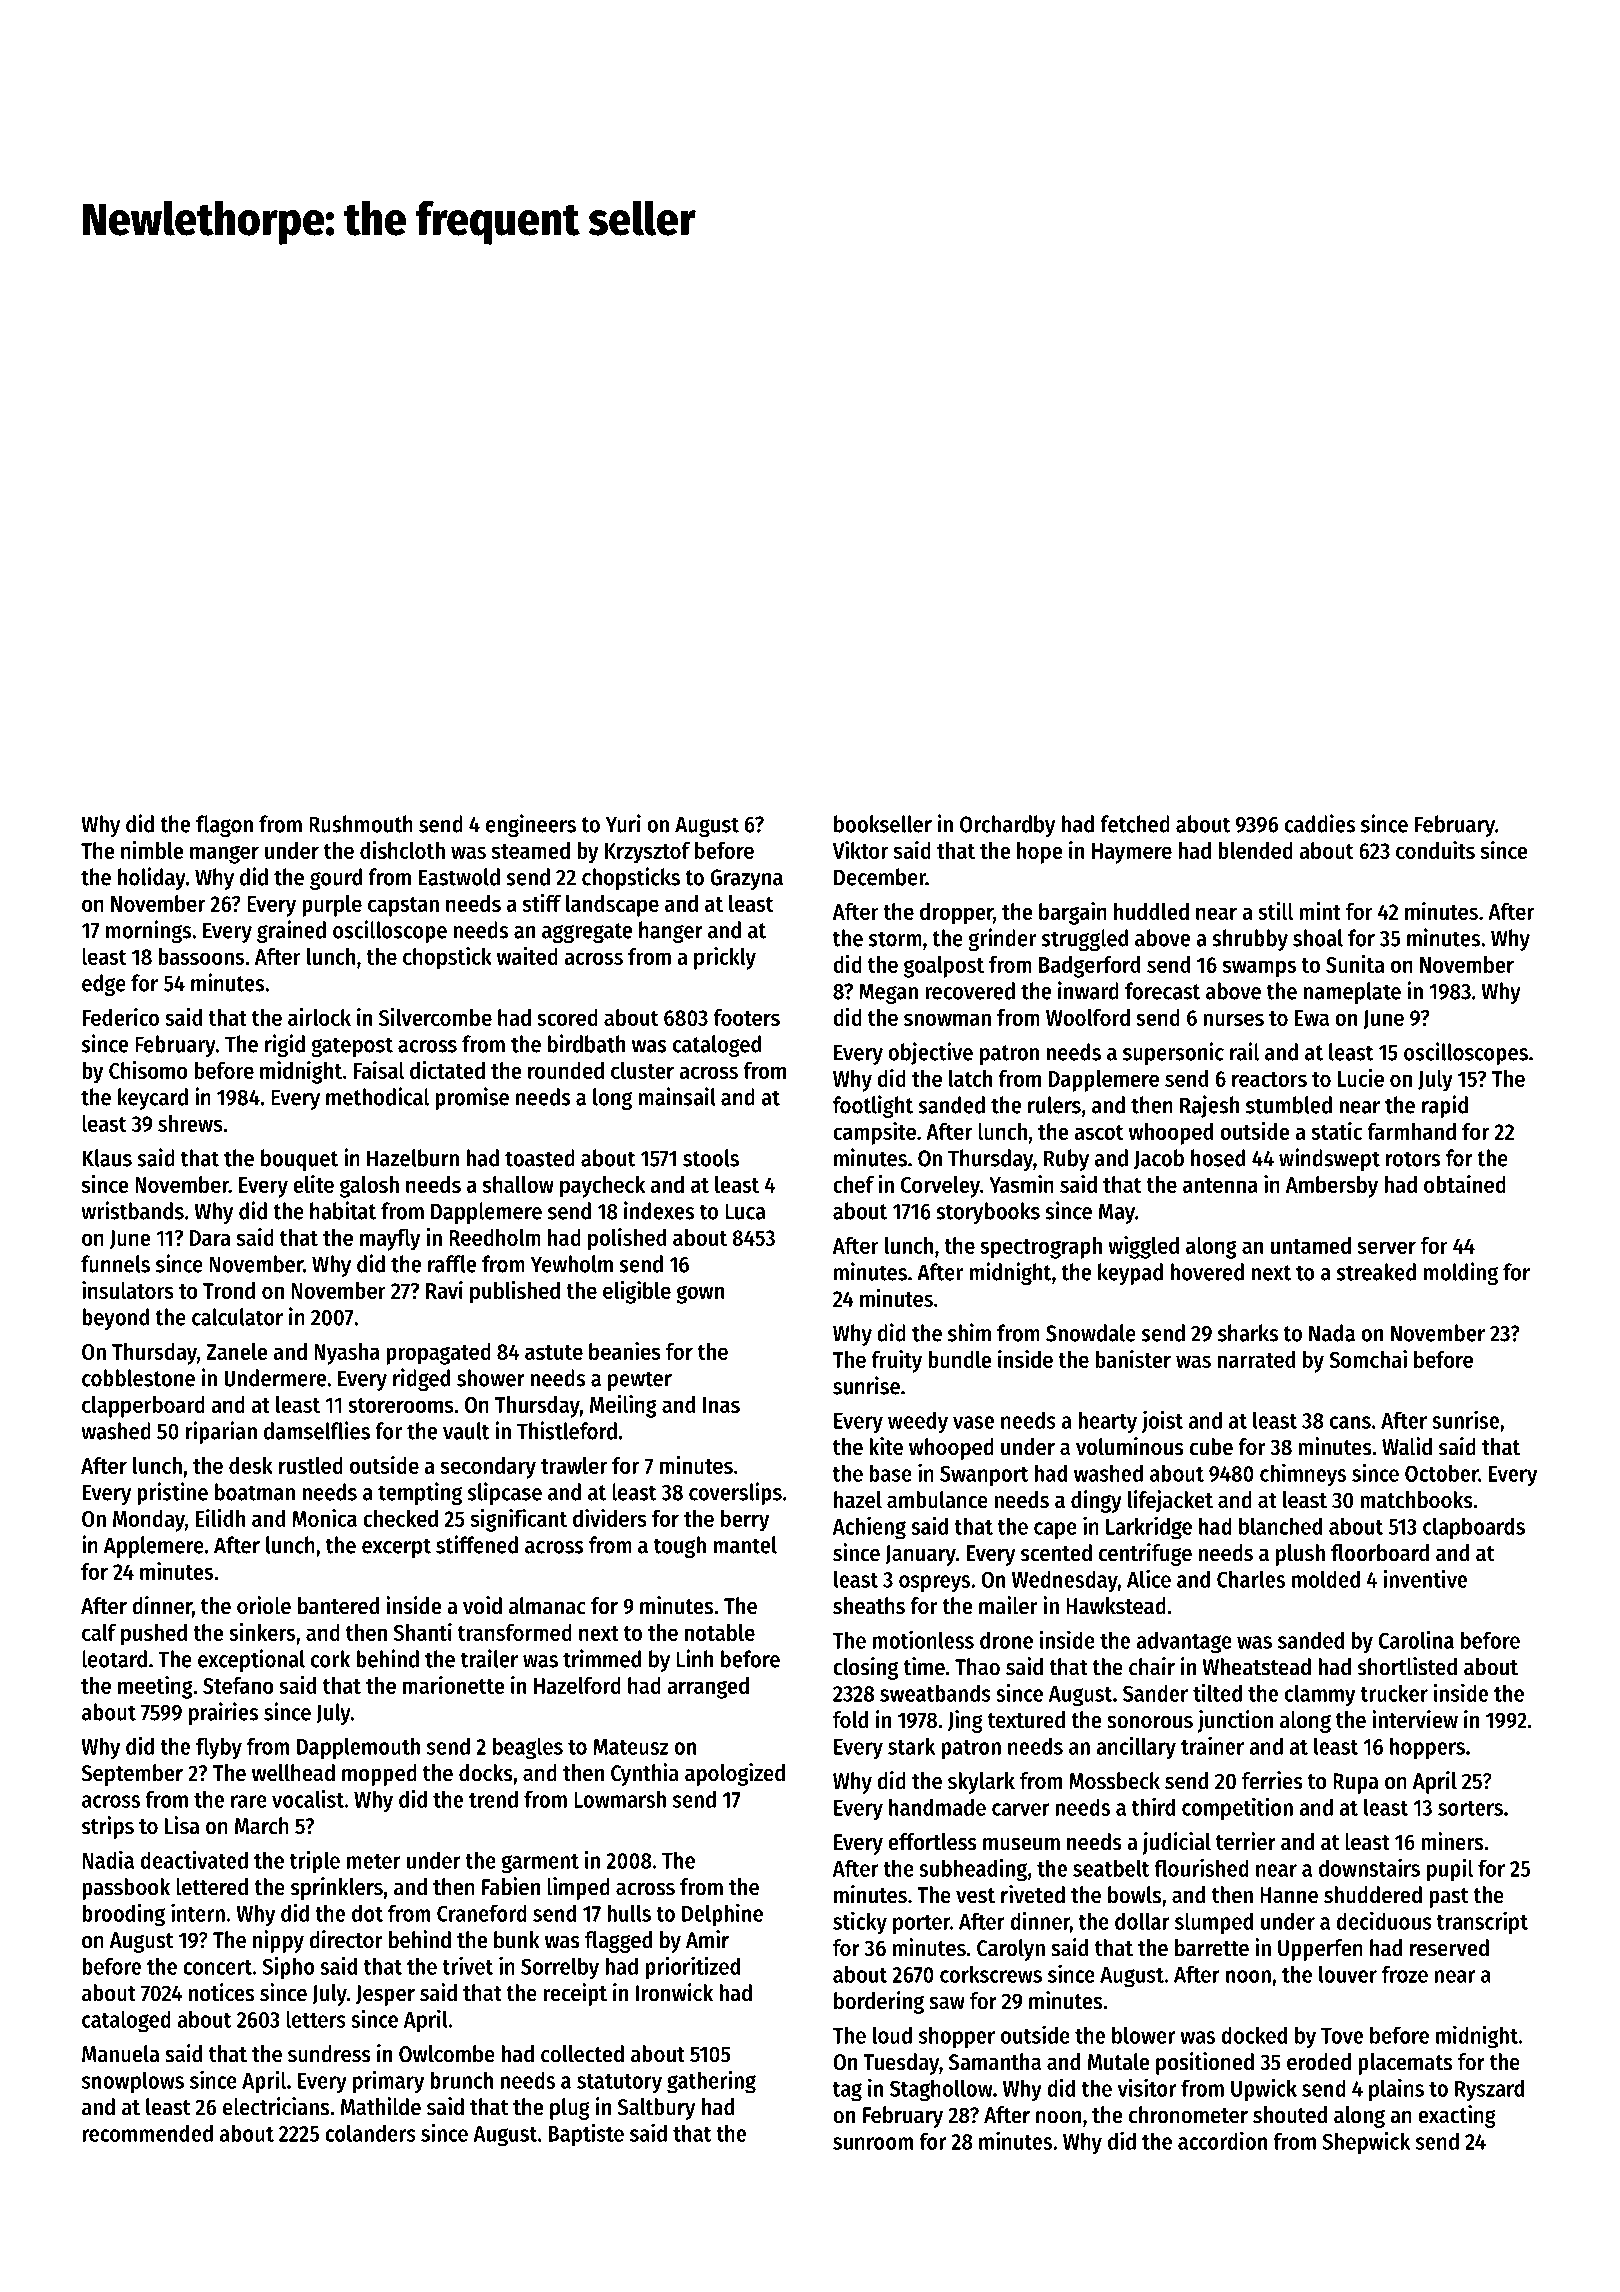 This screenshot has height=2292, width=1620. I want to click on recommended, so click(147, 2133).
